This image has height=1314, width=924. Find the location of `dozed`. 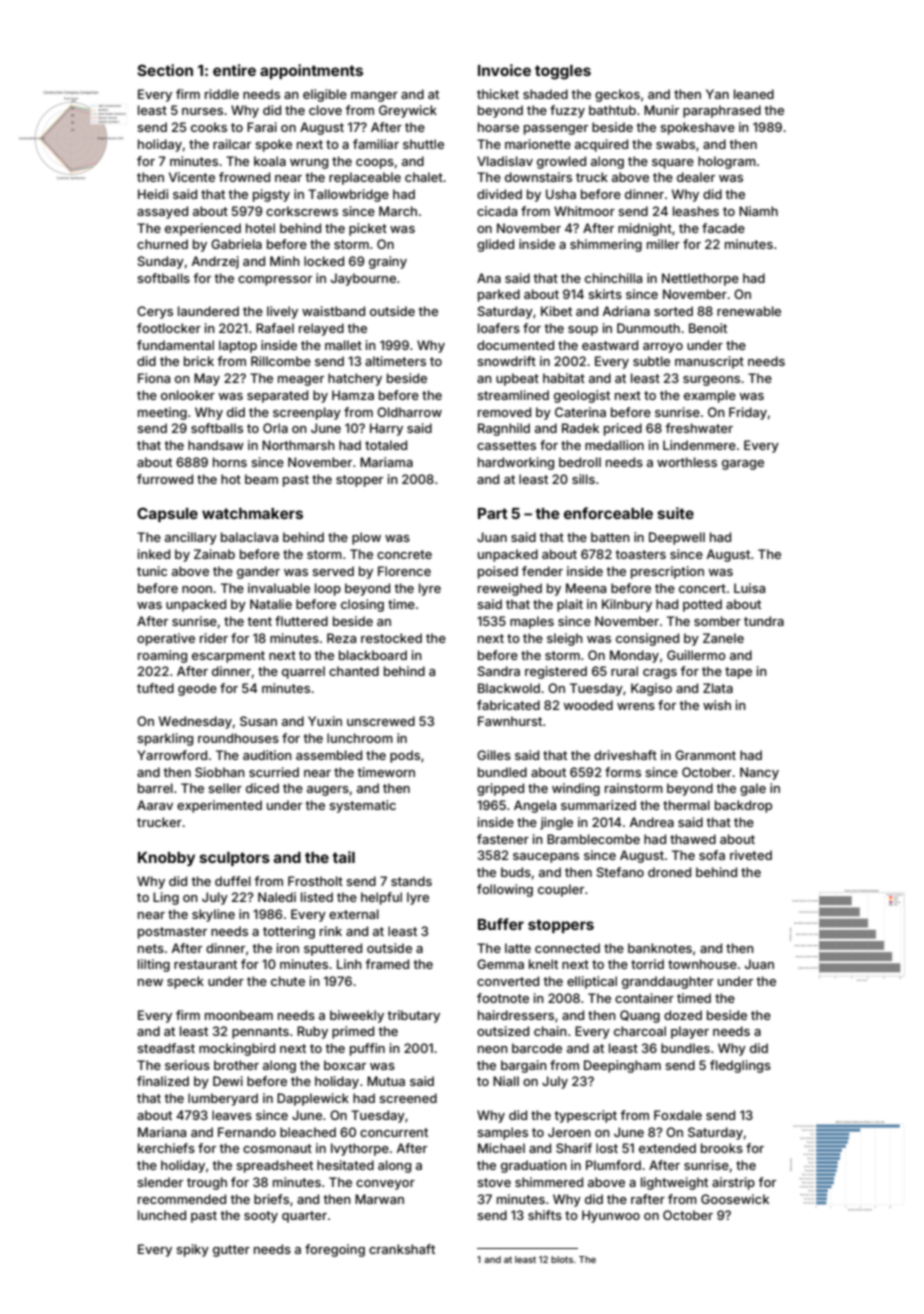

dozed is located at coordinates (683, 1015).
